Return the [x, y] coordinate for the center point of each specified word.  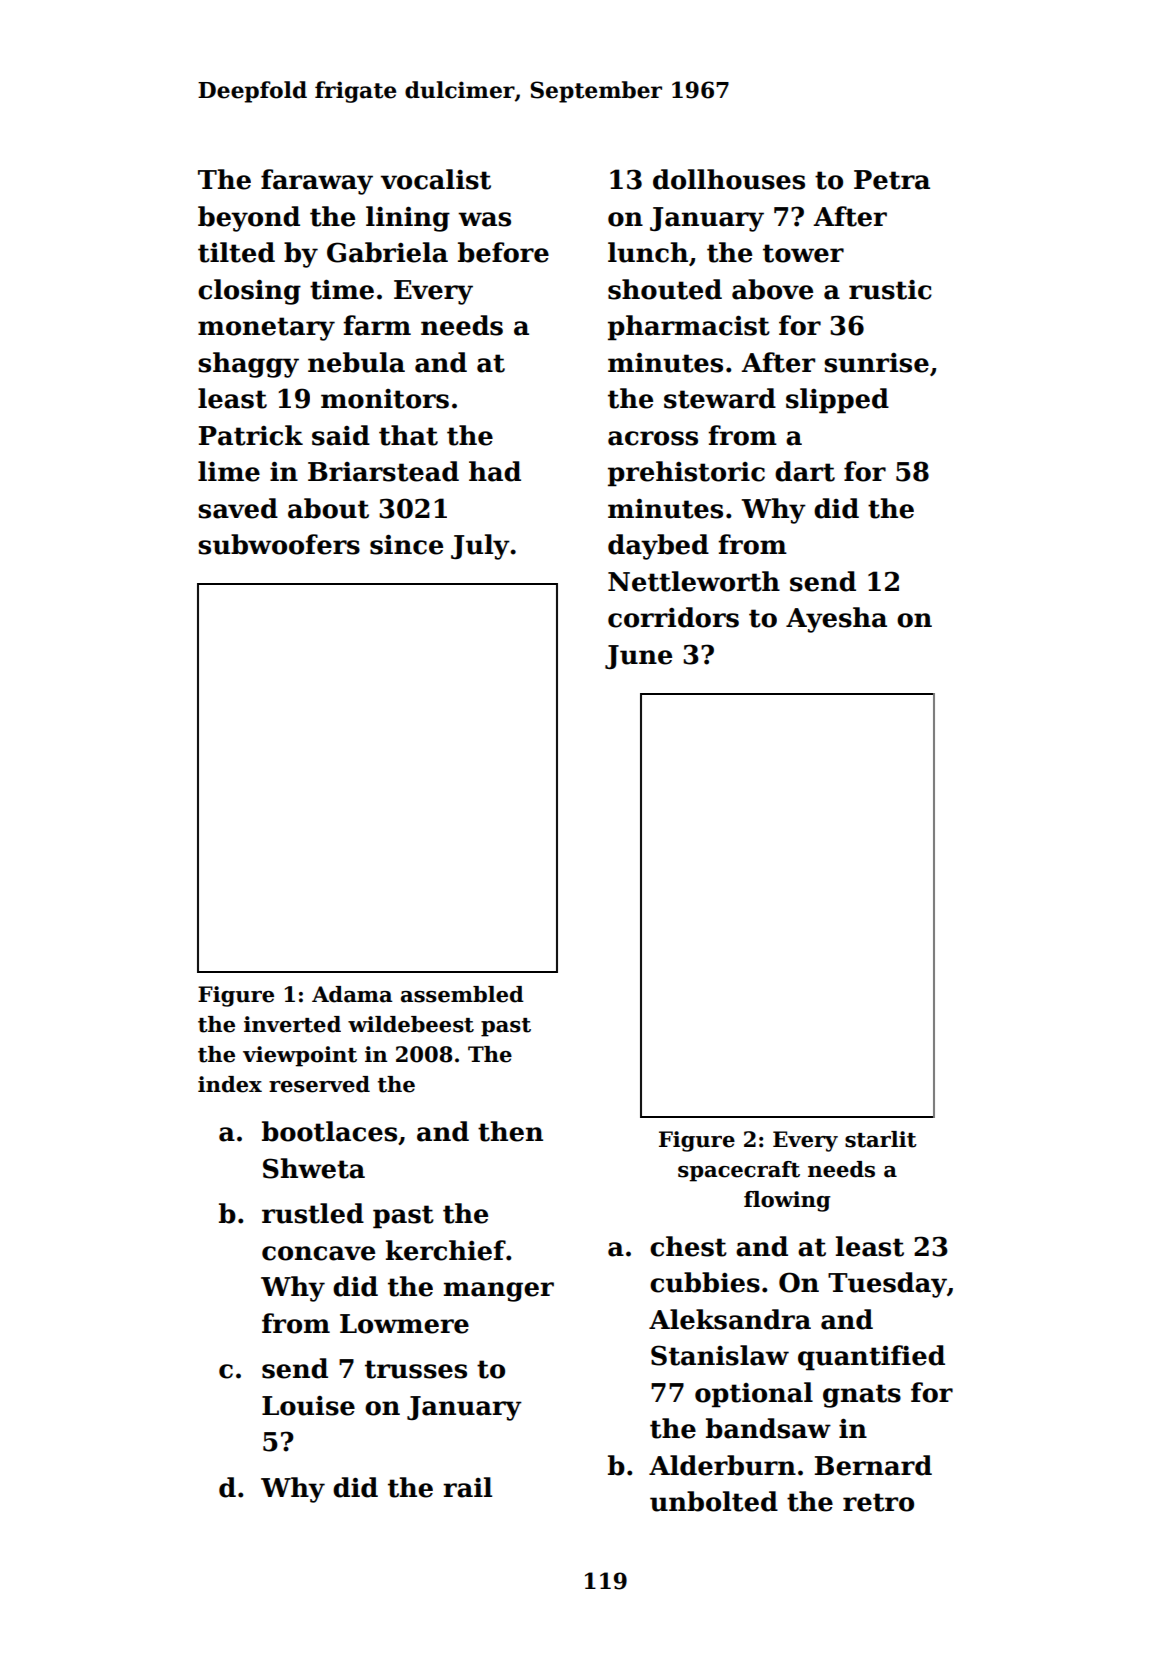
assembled [462, 994]
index [230, 1084]
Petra [892, 180]
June [638, 657]
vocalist [436, 179]
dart [805, 471]
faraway [317, 182]
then [510, 1131]
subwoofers [279, 544]
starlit [881, 1139]
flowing [787, 1201]
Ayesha [836, 620]
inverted [292, 1024]
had [495, 471]
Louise [308, 1406]
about [328, 508]
